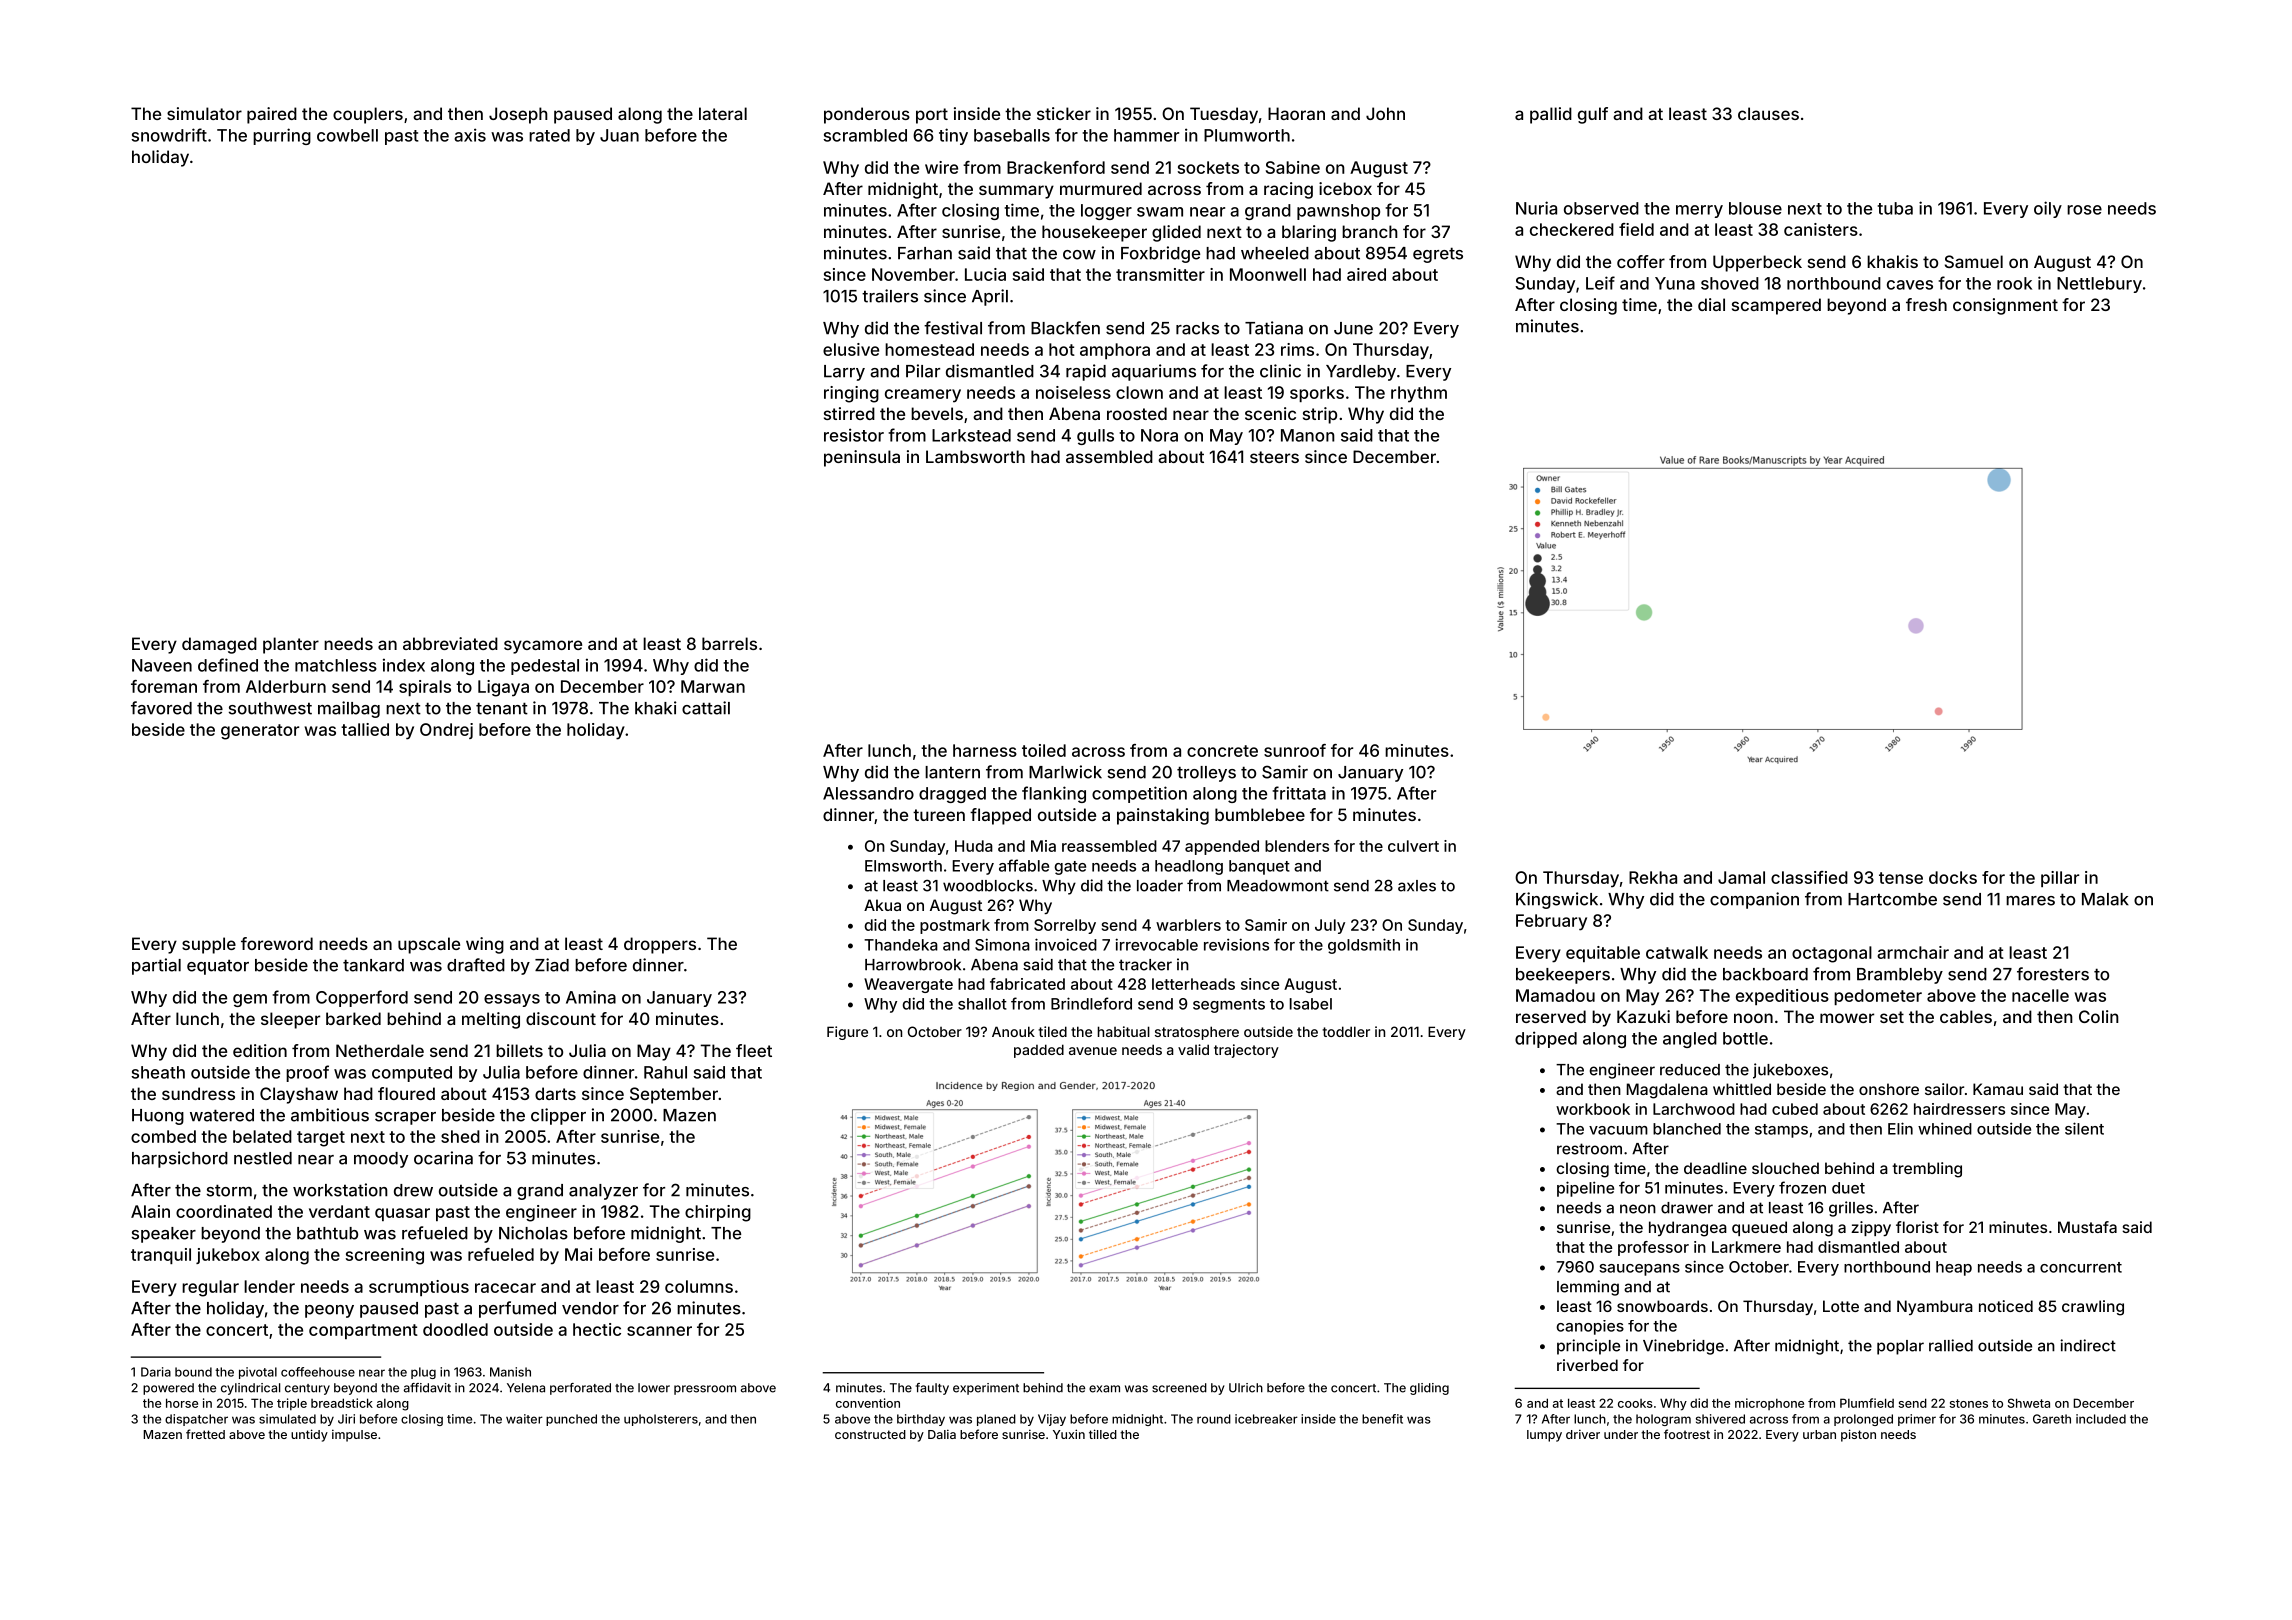 Image resolution: width=2292 pixels, height=1620 pixels. What do you see at coordinates (985, 274) in the screenshot?
I see `Lucia` at bounding box center [985, 274].
